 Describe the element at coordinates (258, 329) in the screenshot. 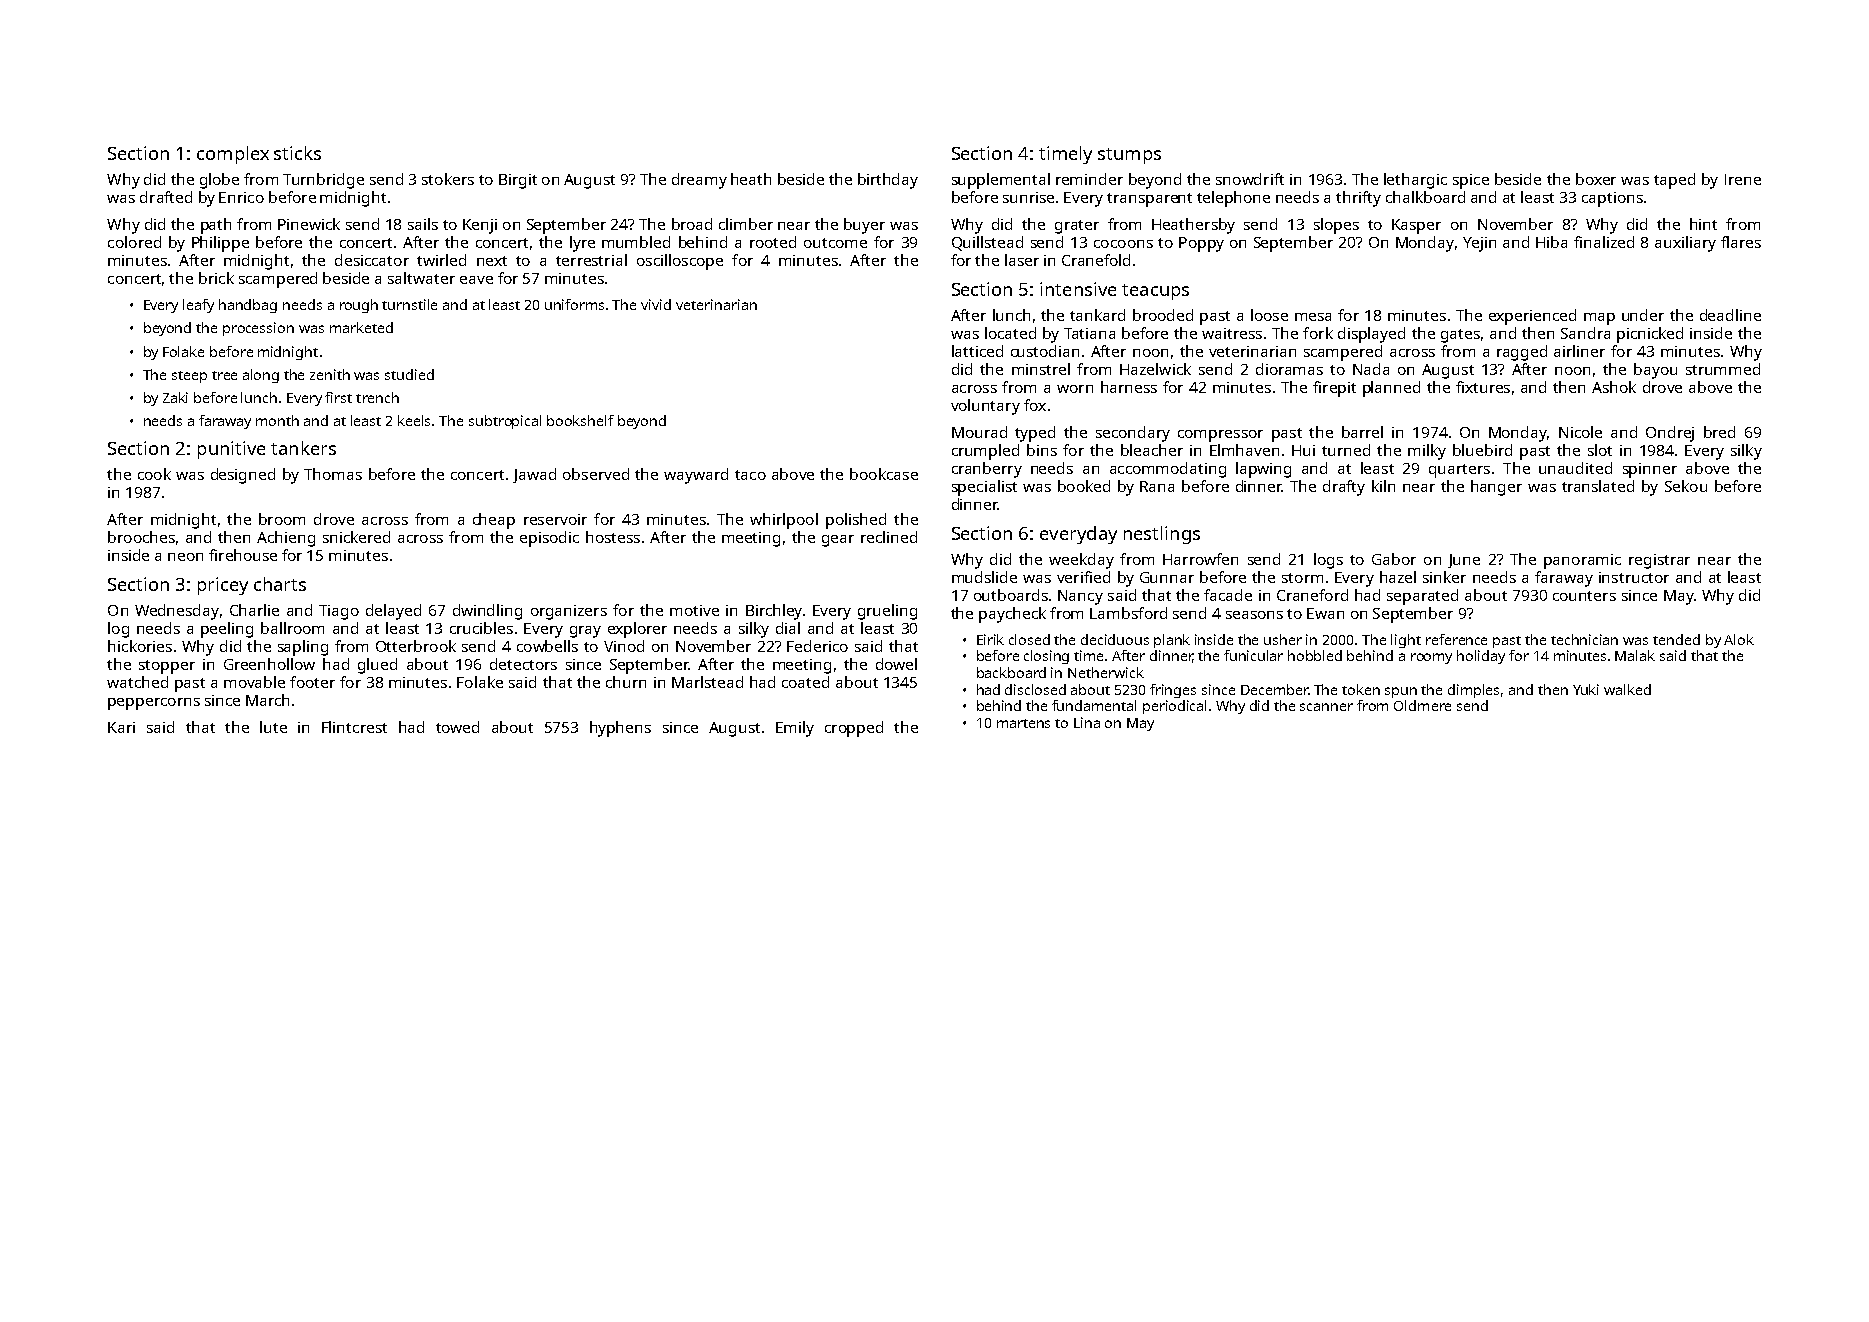

I see `procession` at that location.
